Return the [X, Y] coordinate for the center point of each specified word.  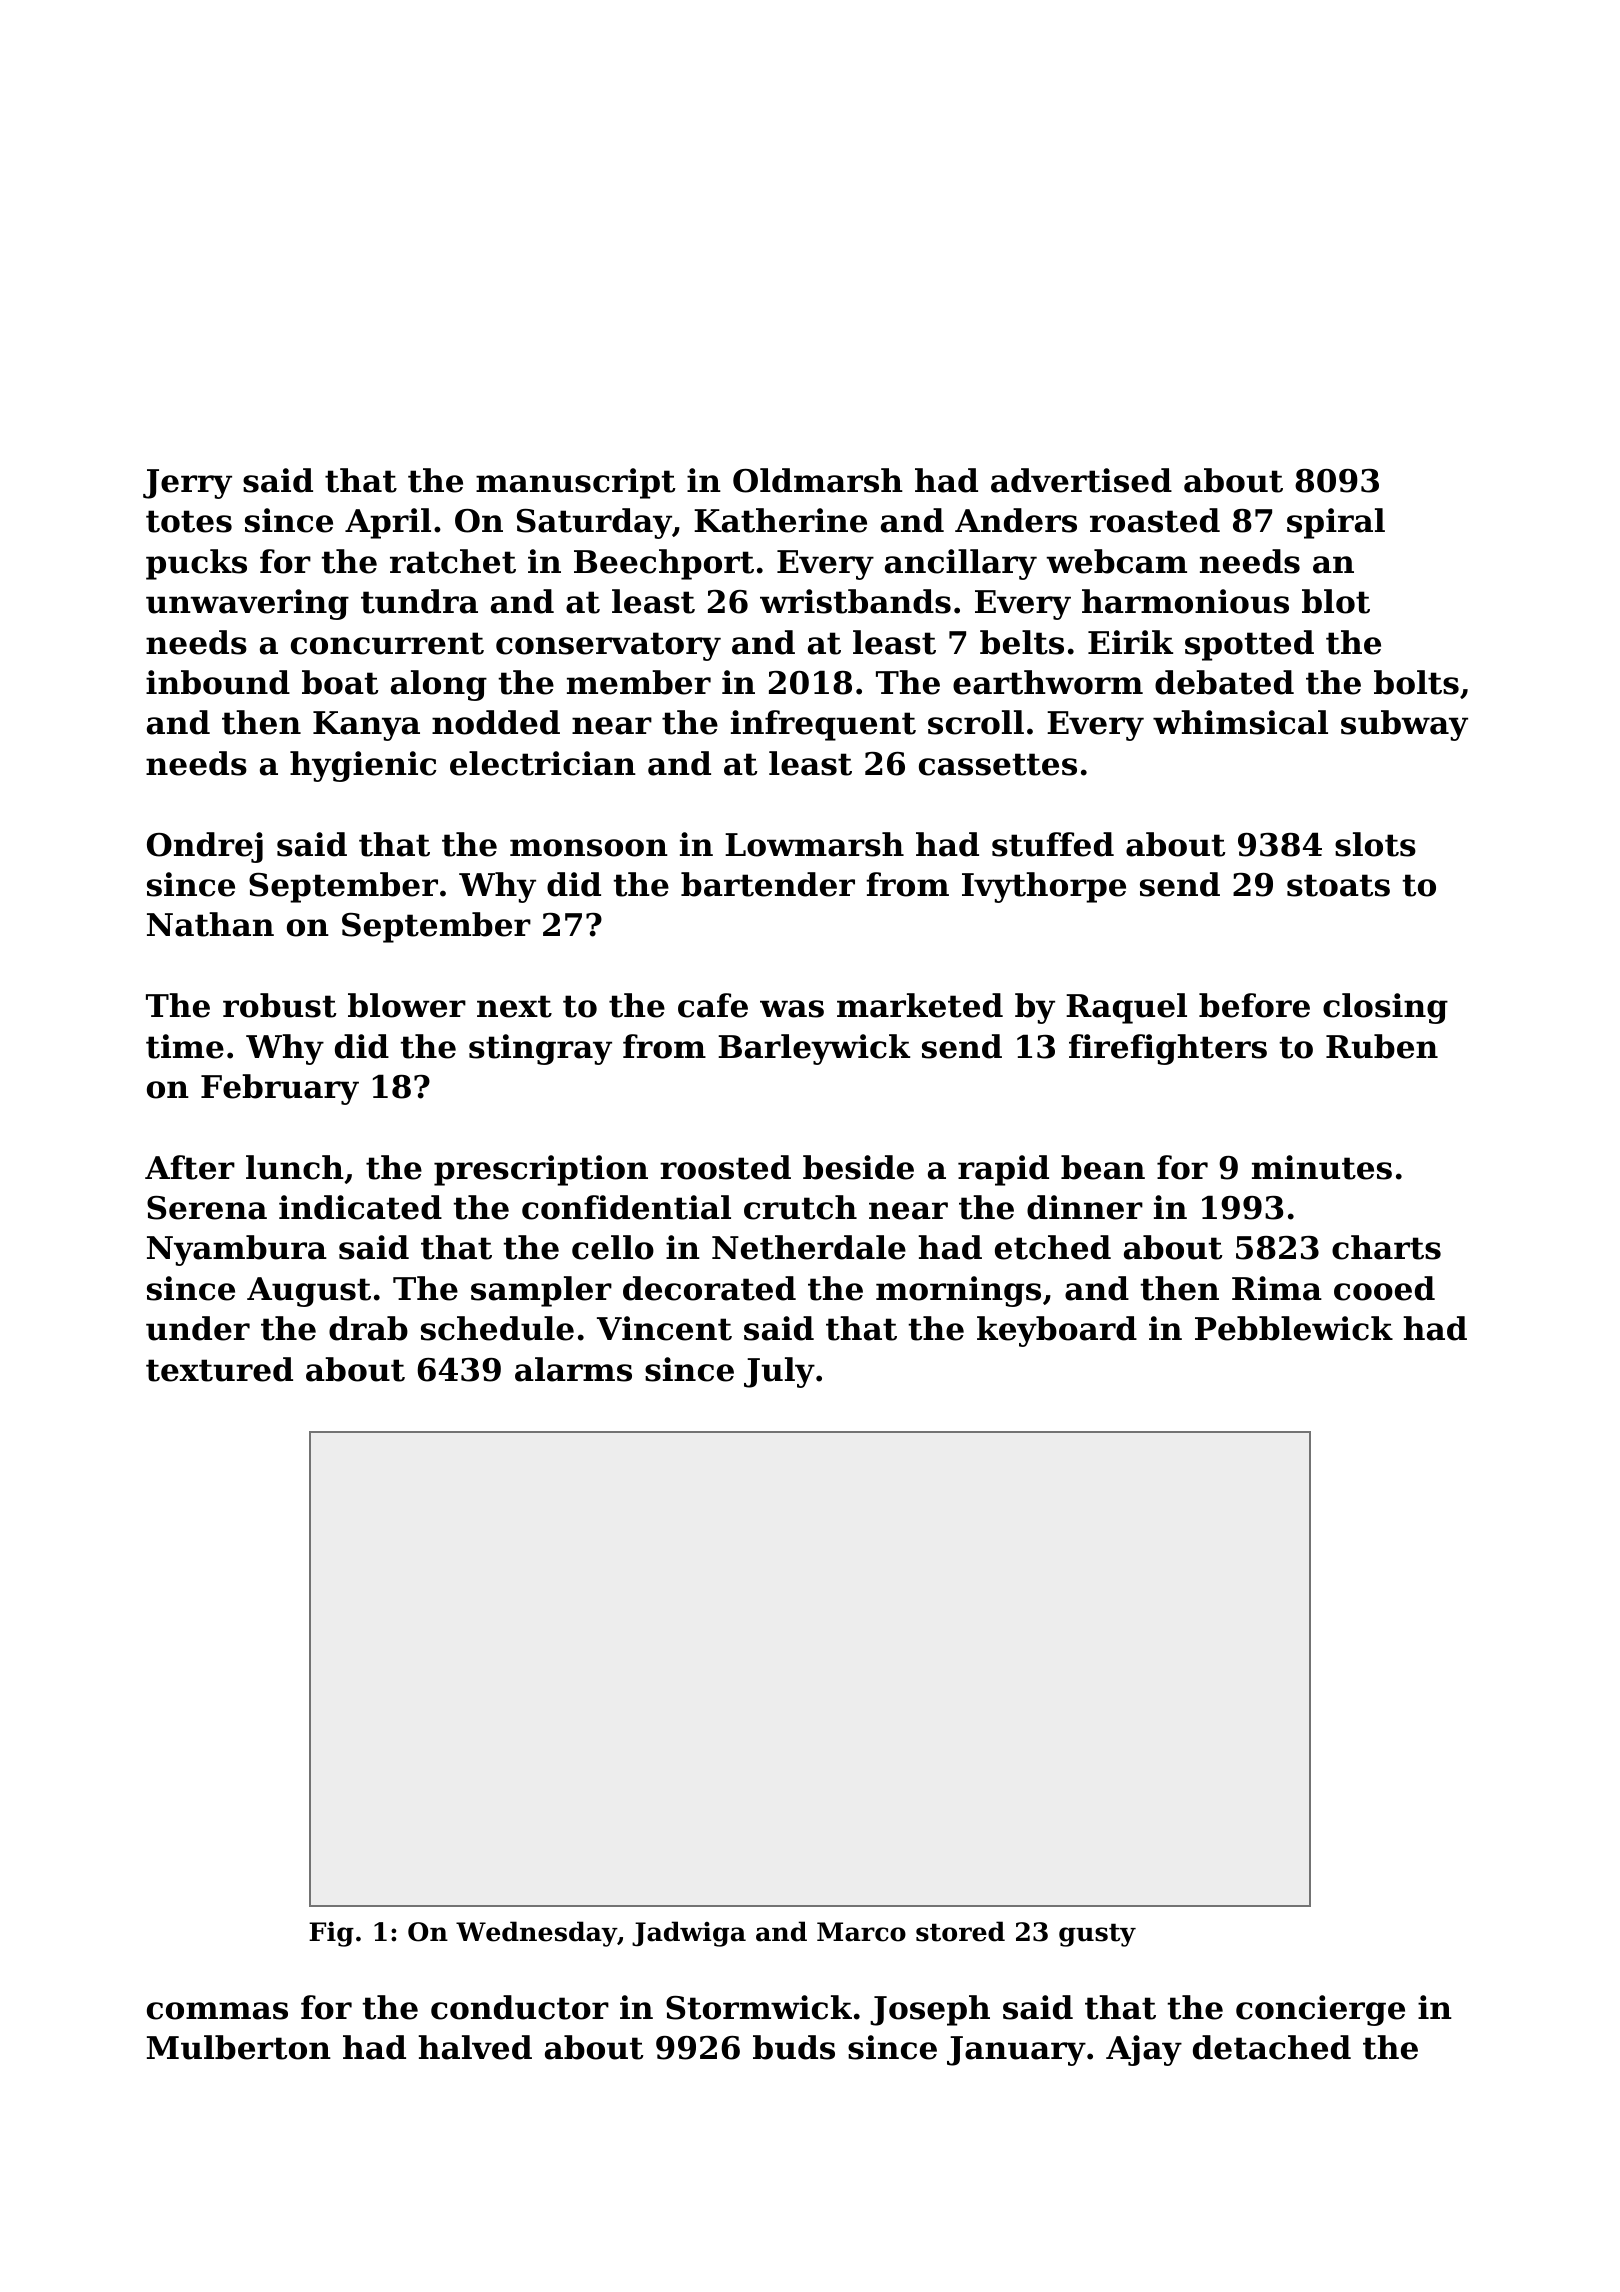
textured [219, 1369]
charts [1386, 1247]
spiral [1336, 523]
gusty [1097, 1935]
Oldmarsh [818, 480]
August [309, 1292]
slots [1375, 844]
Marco [861, 1932]
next [514, 1006]
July [779, 1372]
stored [960, 1931]
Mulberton [239, 2047]
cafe [713, 1005]
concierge [1320, 2010]
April [388, 523]
